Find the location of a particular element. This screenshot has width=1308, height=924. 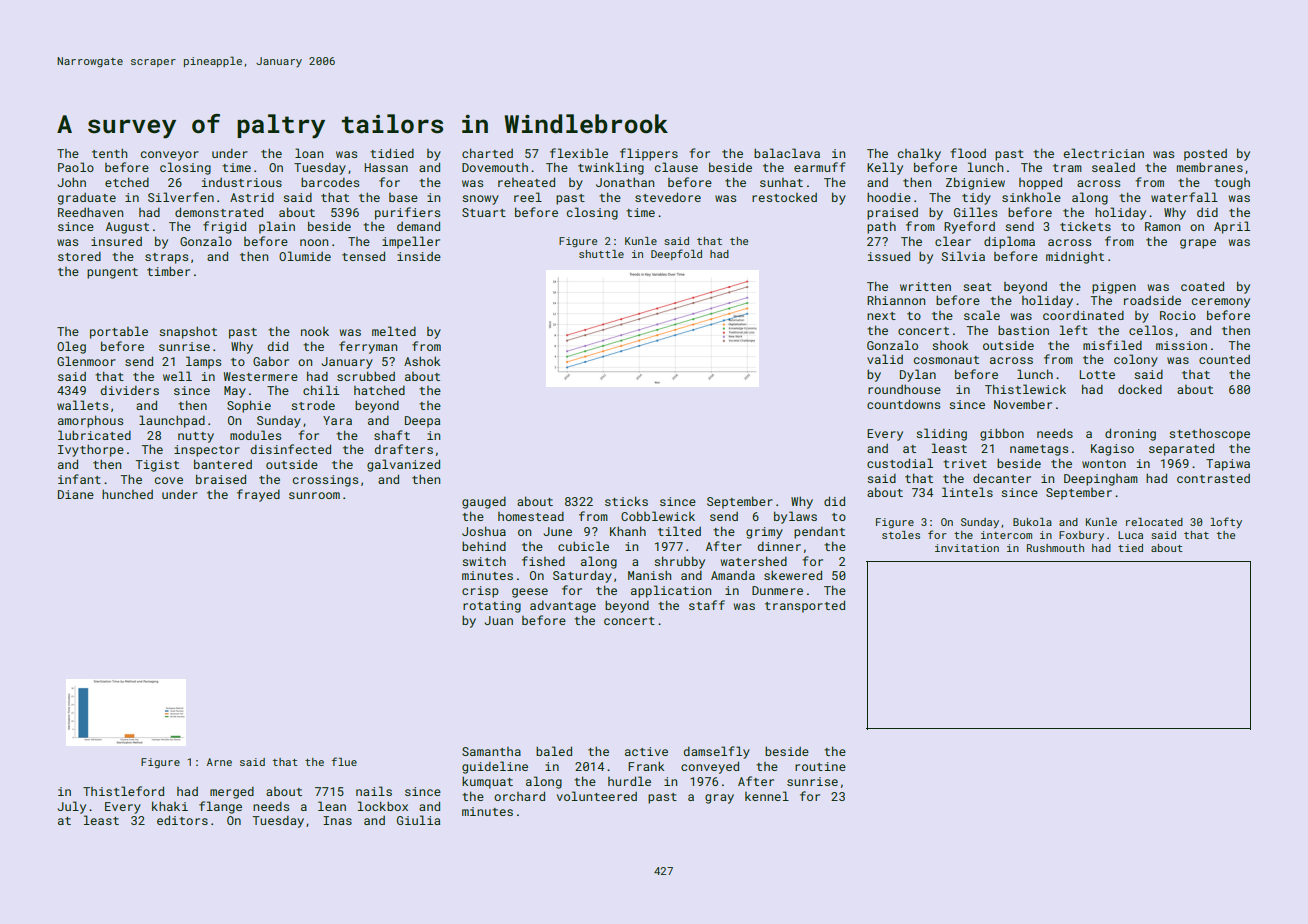

dinner is located at coordinates (779, 546).
